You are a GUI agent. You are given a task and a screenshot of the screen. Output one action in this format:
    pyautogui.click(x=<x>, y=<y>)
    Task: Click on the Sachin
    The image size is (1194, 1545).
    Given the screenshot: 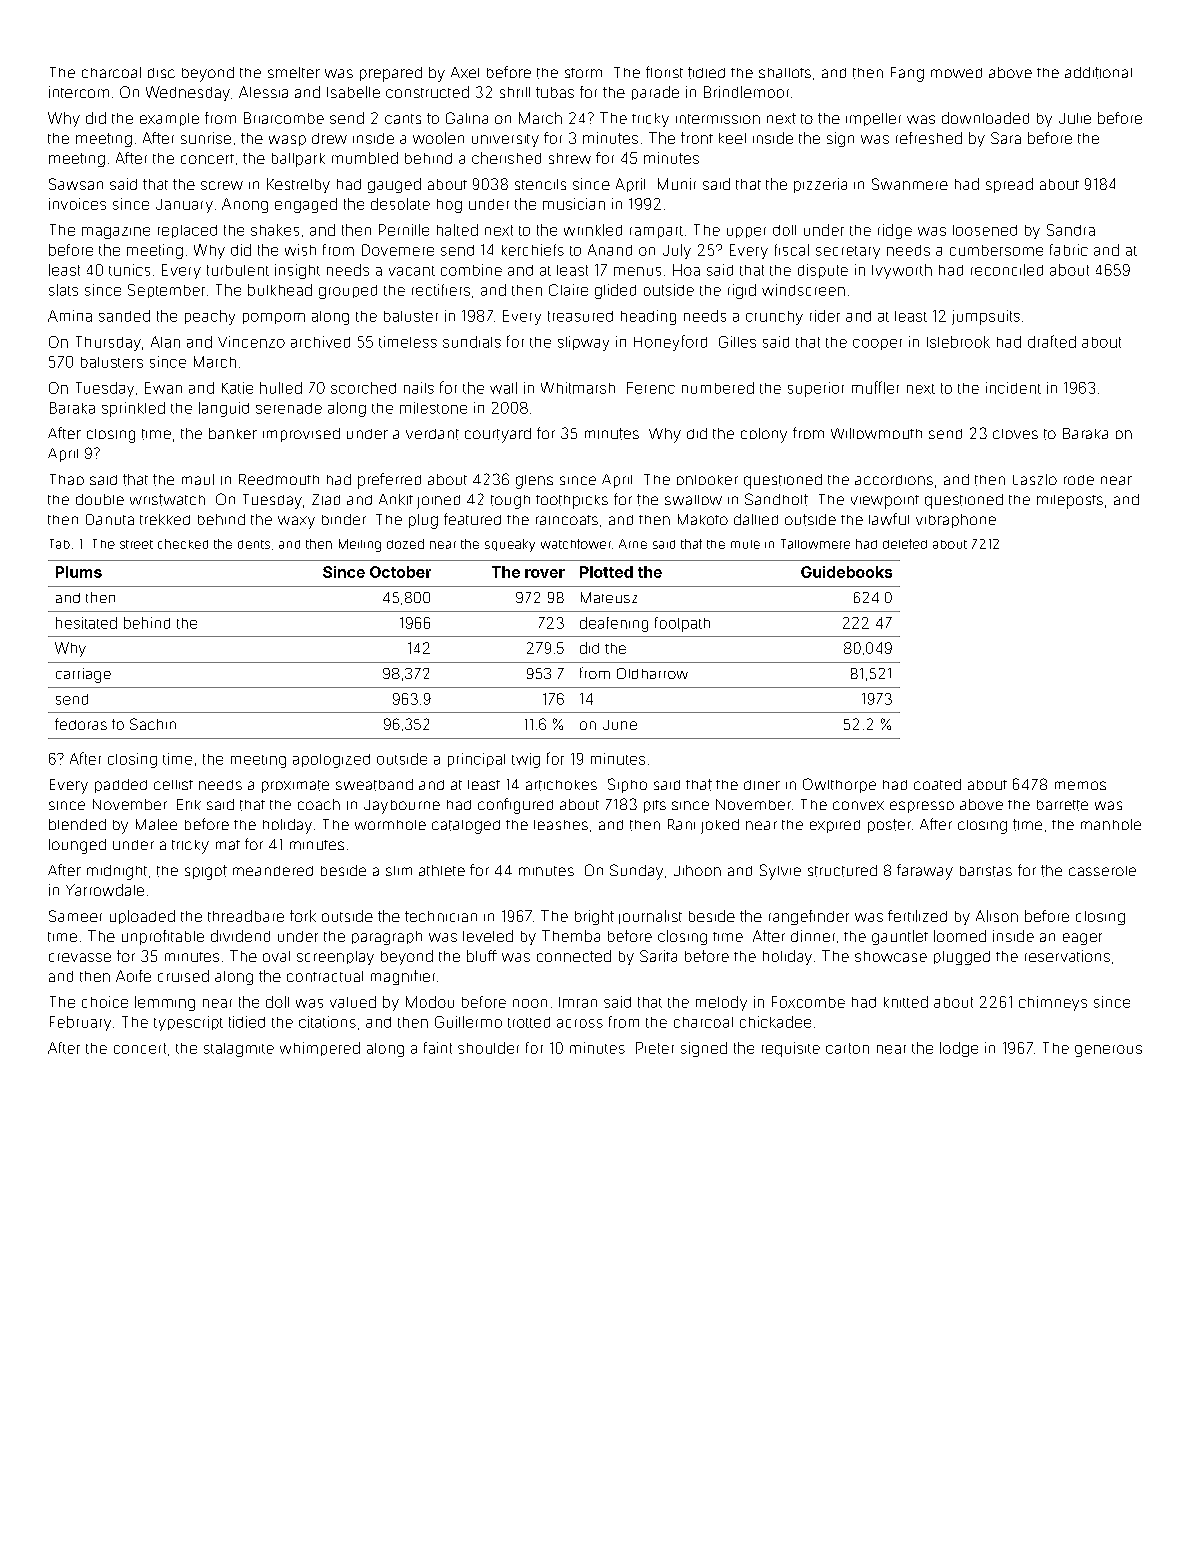 What is the action you would take?
    pyautogui.click(x=153, y=724)
